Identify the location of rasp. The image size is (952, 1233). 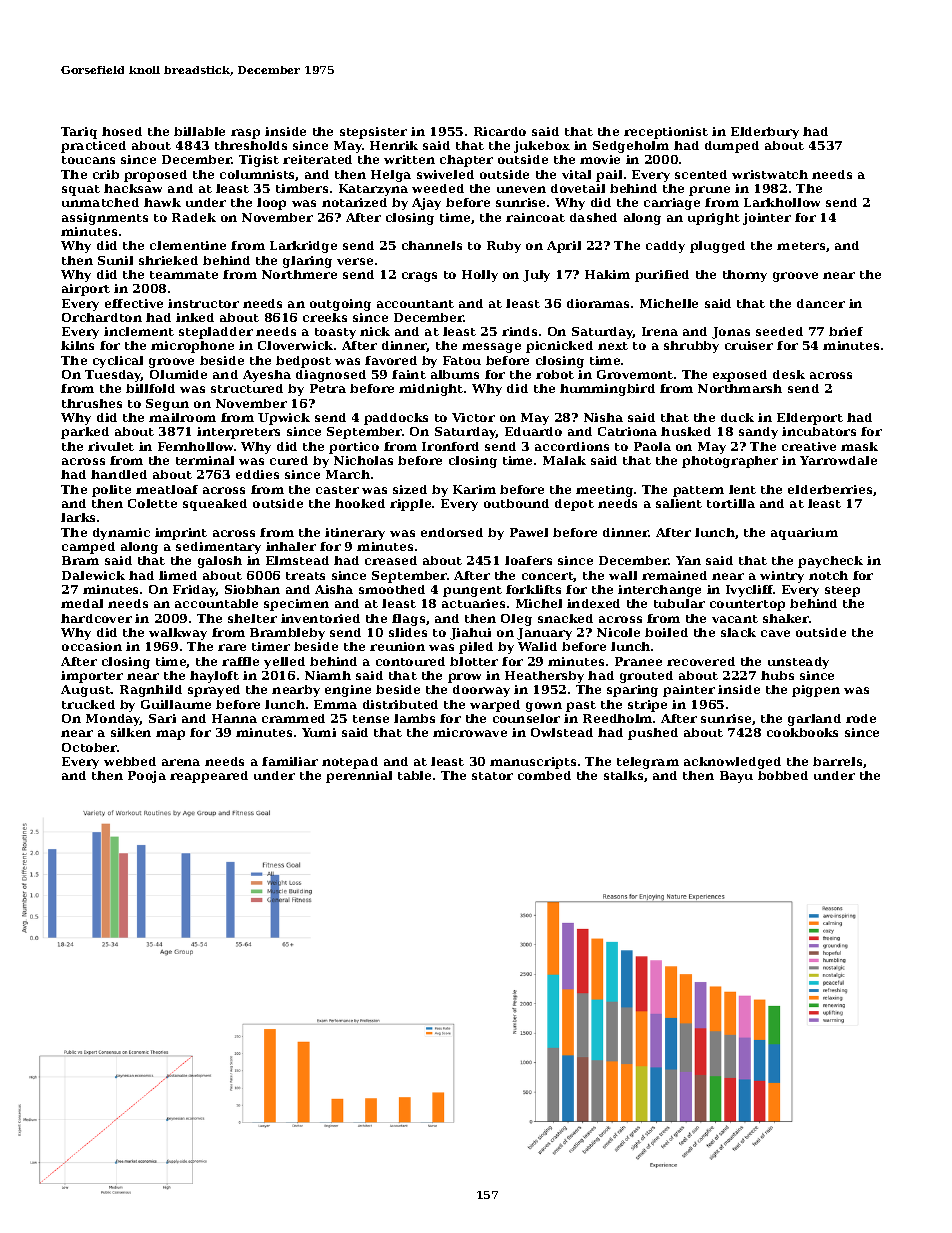
(245, 134).
